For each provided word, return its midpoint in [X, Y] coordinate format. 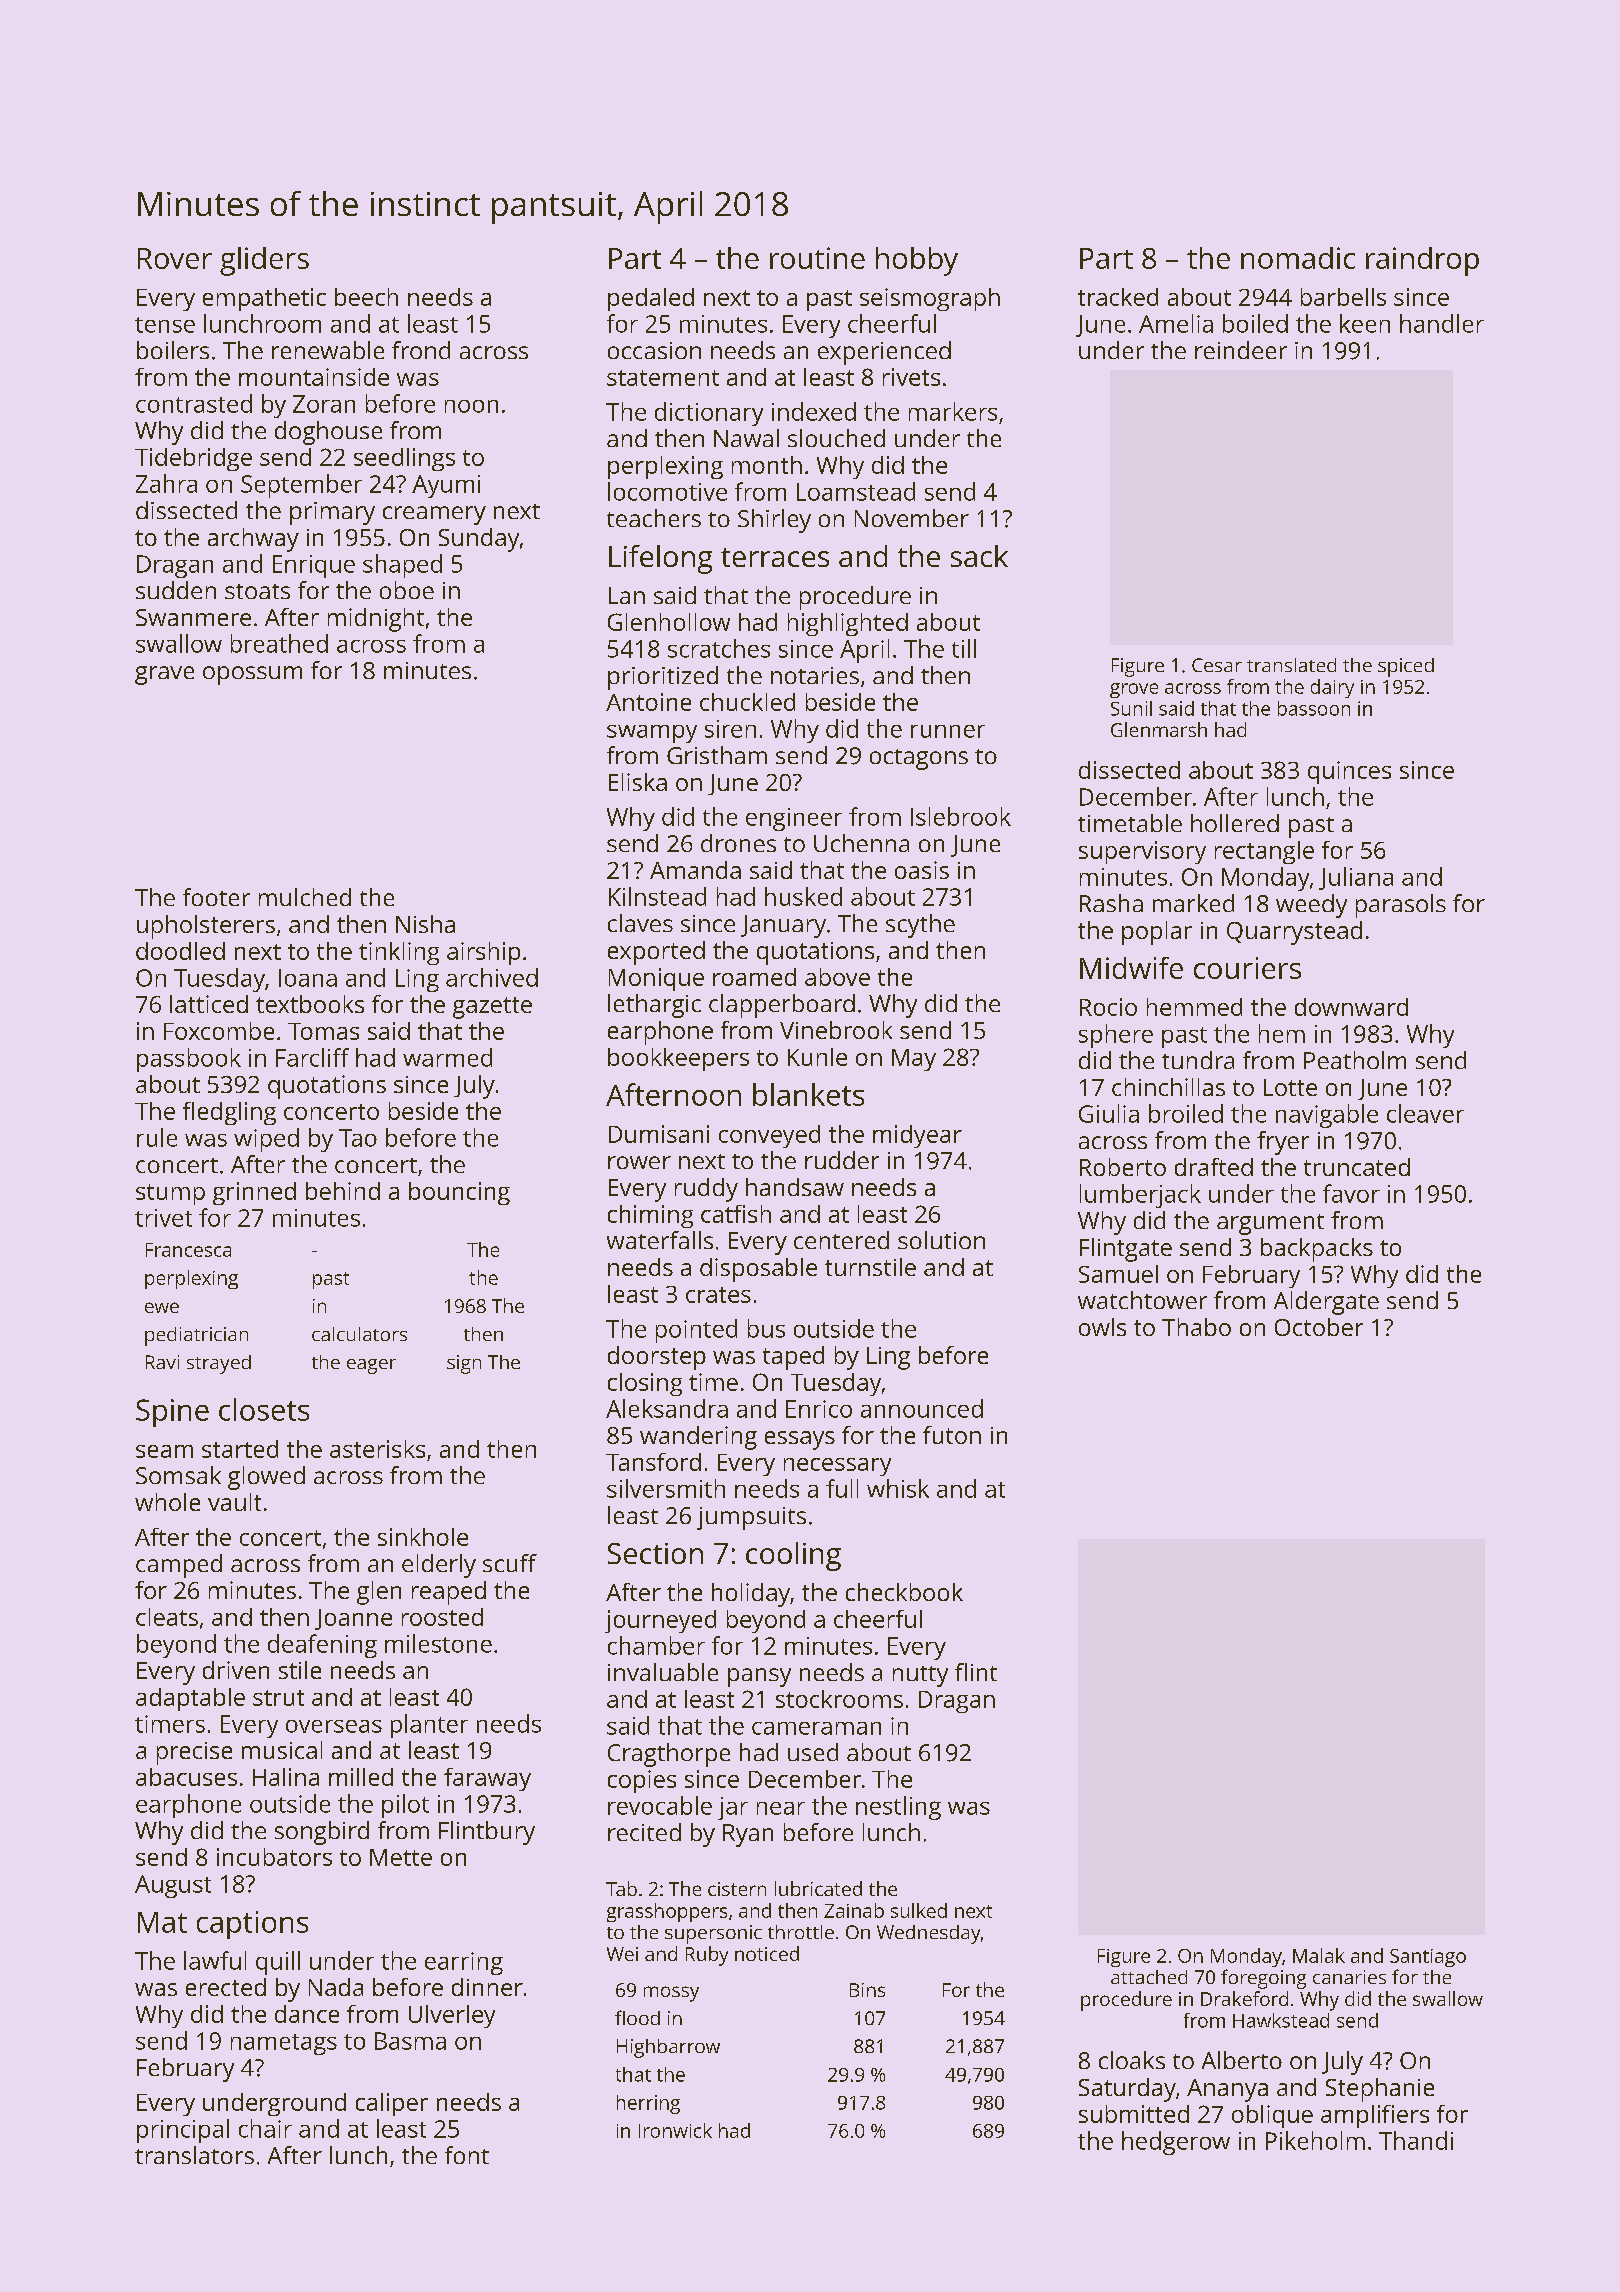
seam [164, 1451]
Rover [175, 258]
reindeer [1241, 350]
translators [194, 2155]
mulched [305, 897]
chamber [656, 1645]
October [1319, 1327]
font [467, 2155]
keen [1365, 323]
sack [979, 556]
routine [817, 258]
